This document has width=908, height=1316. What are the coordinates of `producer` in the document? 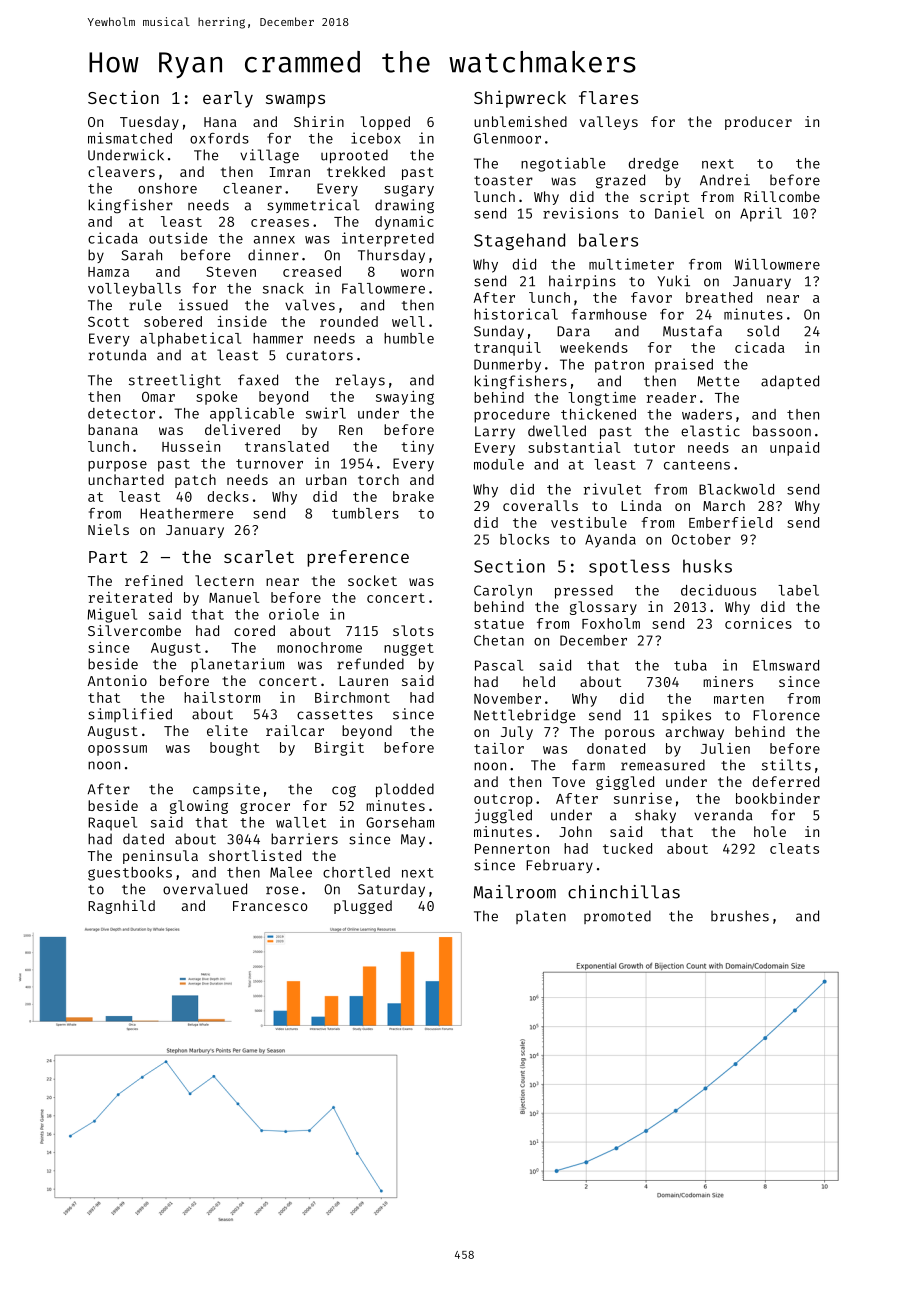 It's located at (758, 123).
